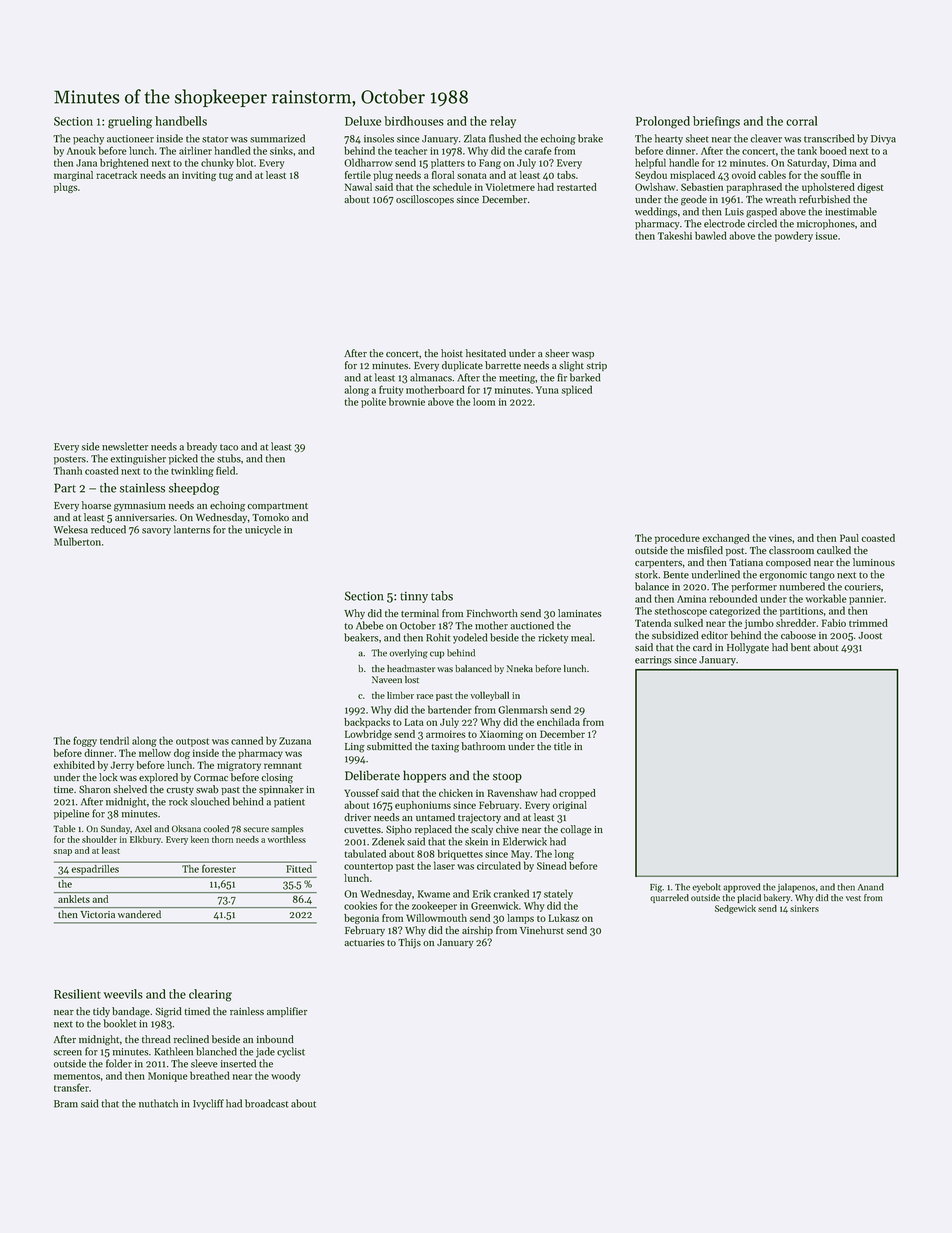  Describe the element at coordinates (798, 635) in the image. I see `caboose` at that location.
